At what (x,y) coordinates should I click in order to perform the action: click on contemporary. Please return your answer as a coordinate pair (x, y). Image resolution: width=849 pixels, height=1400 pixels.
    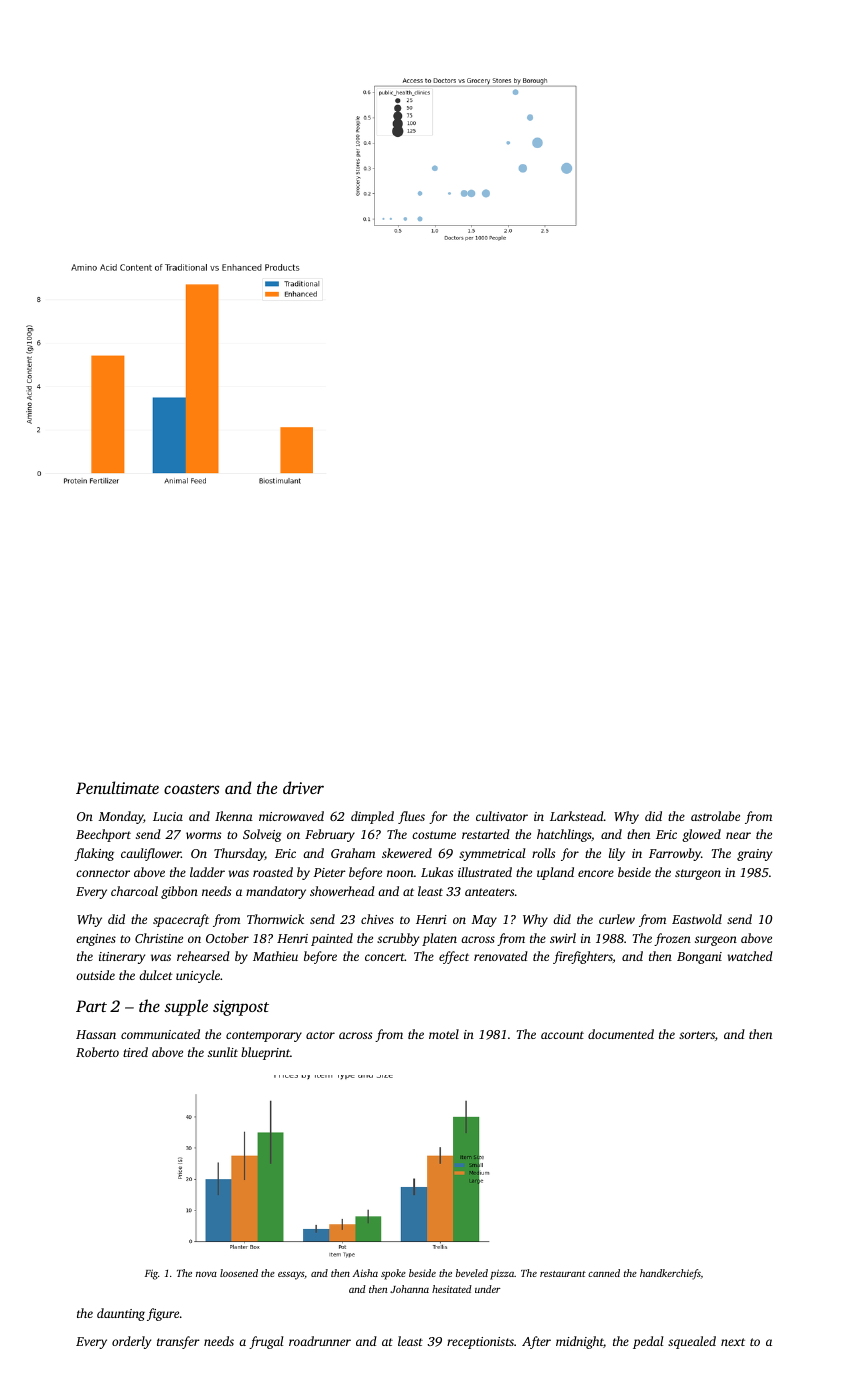
    Looking at the image, I should click on (264, 1036).
